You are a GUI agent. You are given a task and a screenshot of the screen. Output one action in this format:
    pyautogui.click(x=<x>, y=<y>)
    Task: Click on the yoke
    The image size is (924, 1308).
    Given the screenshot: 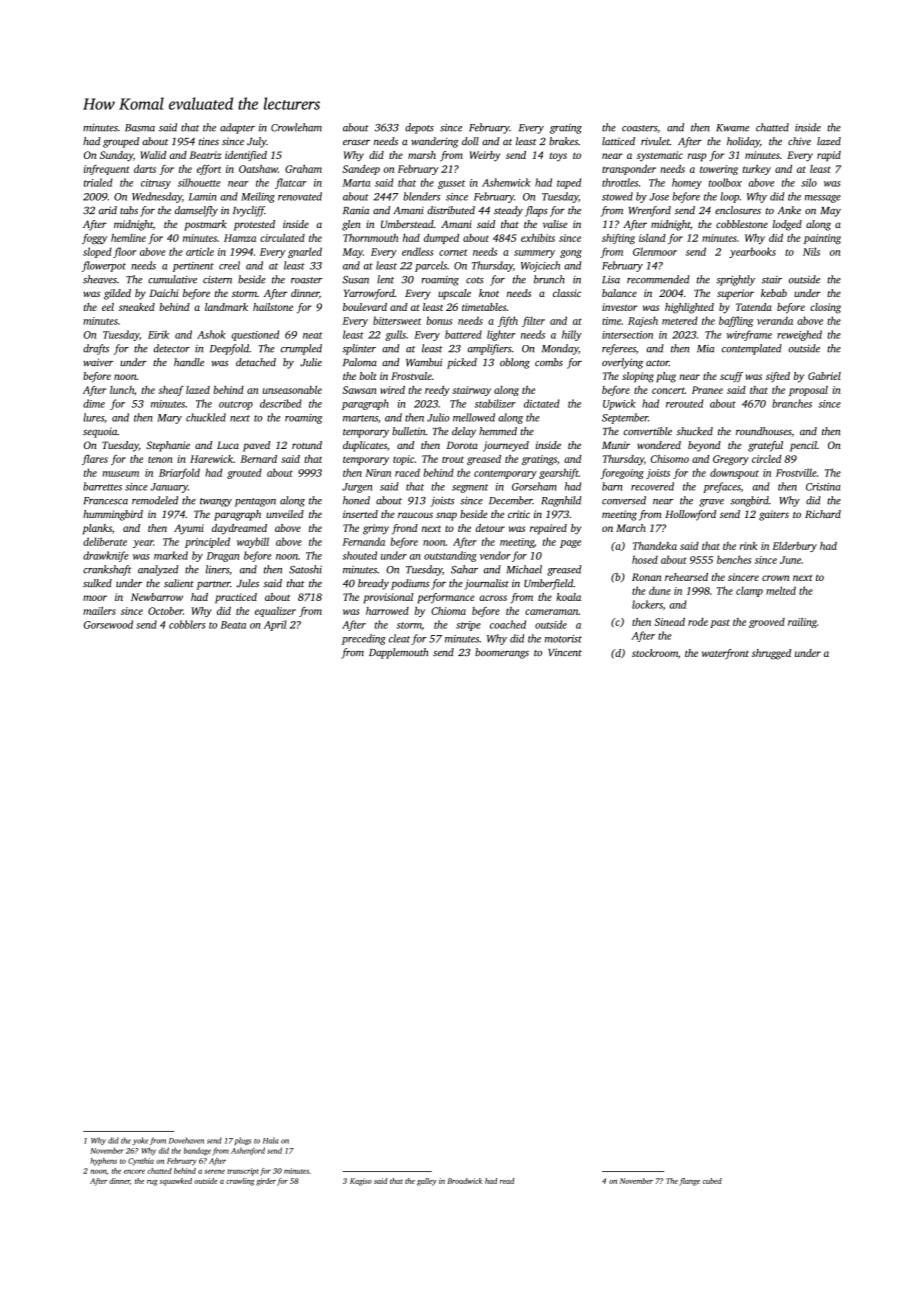 What is the action you would take?
    pyautogui.click(x=140, y=1141)
